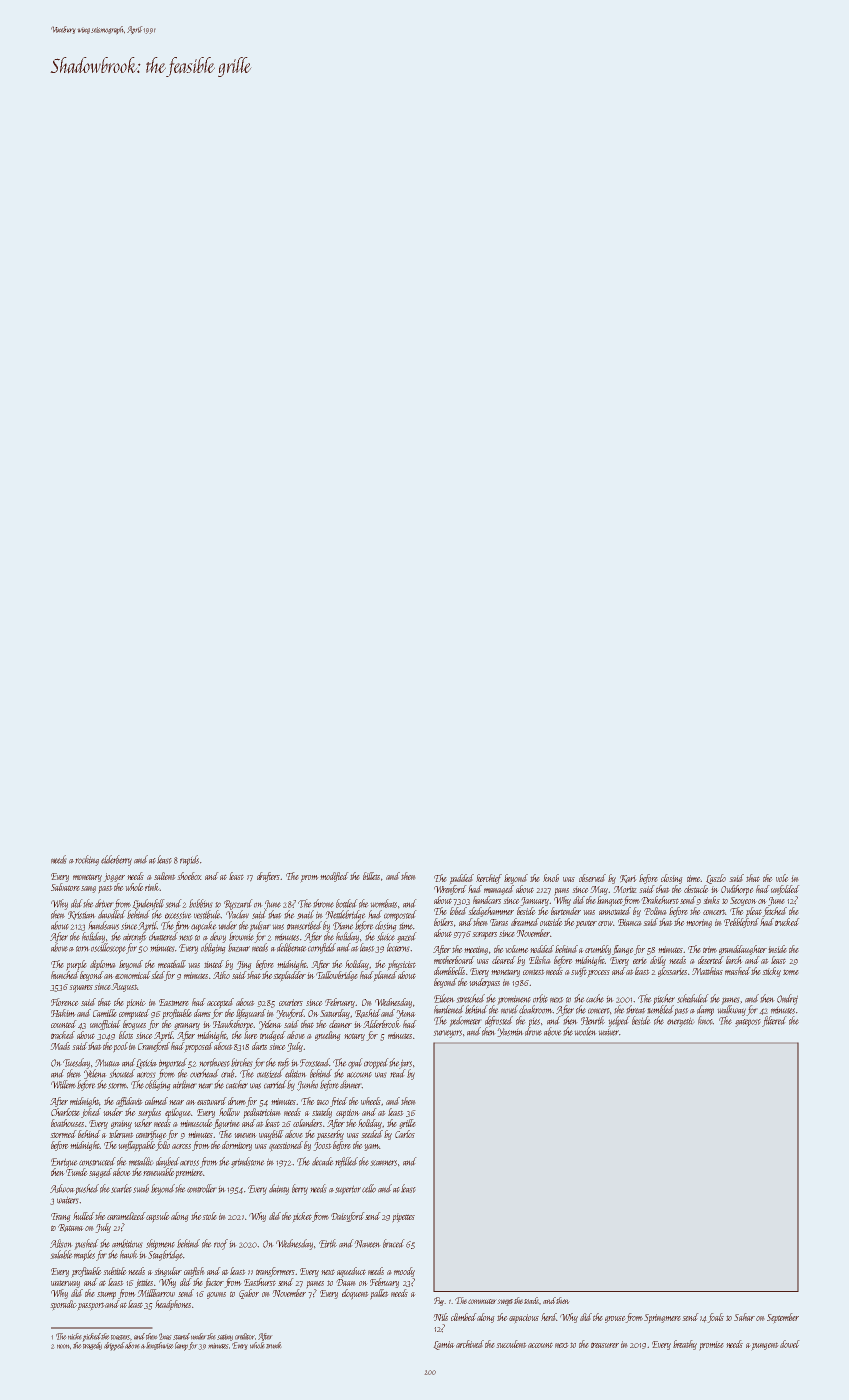  I want to click on trunk, so click(274, 1345).
